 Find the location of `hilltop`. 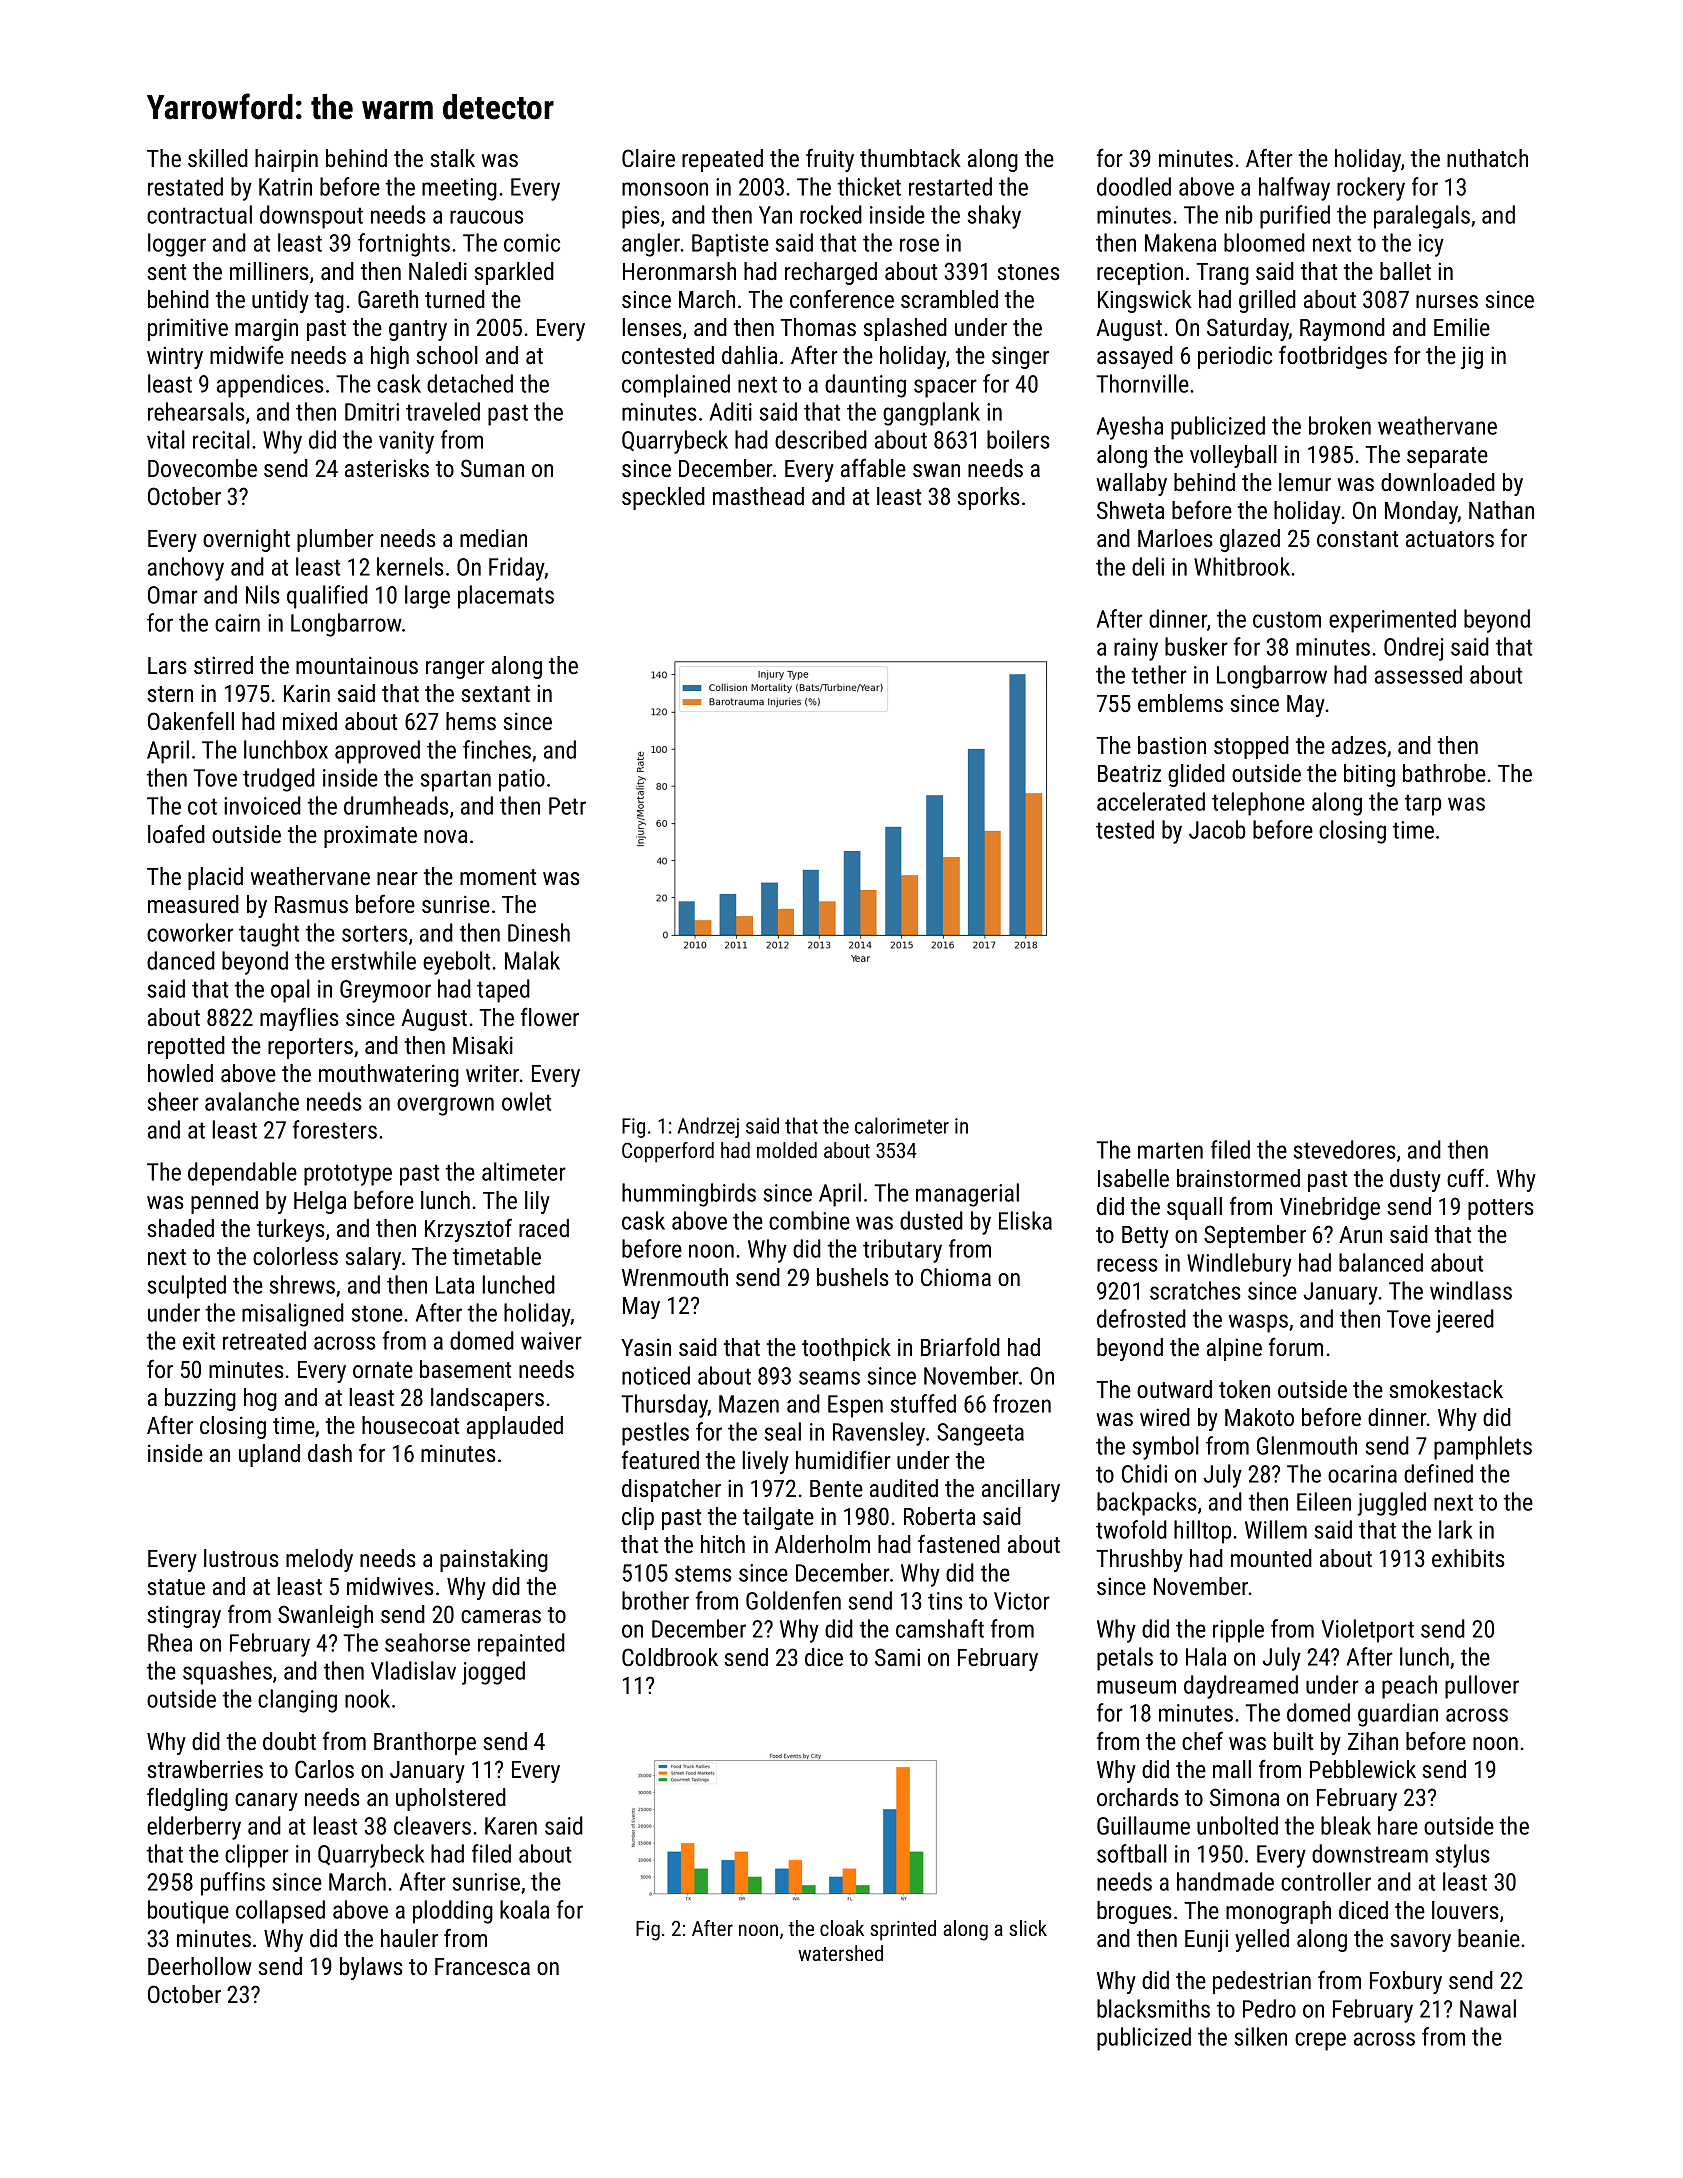

hilltop is located at coordinates (1203, 1532).
